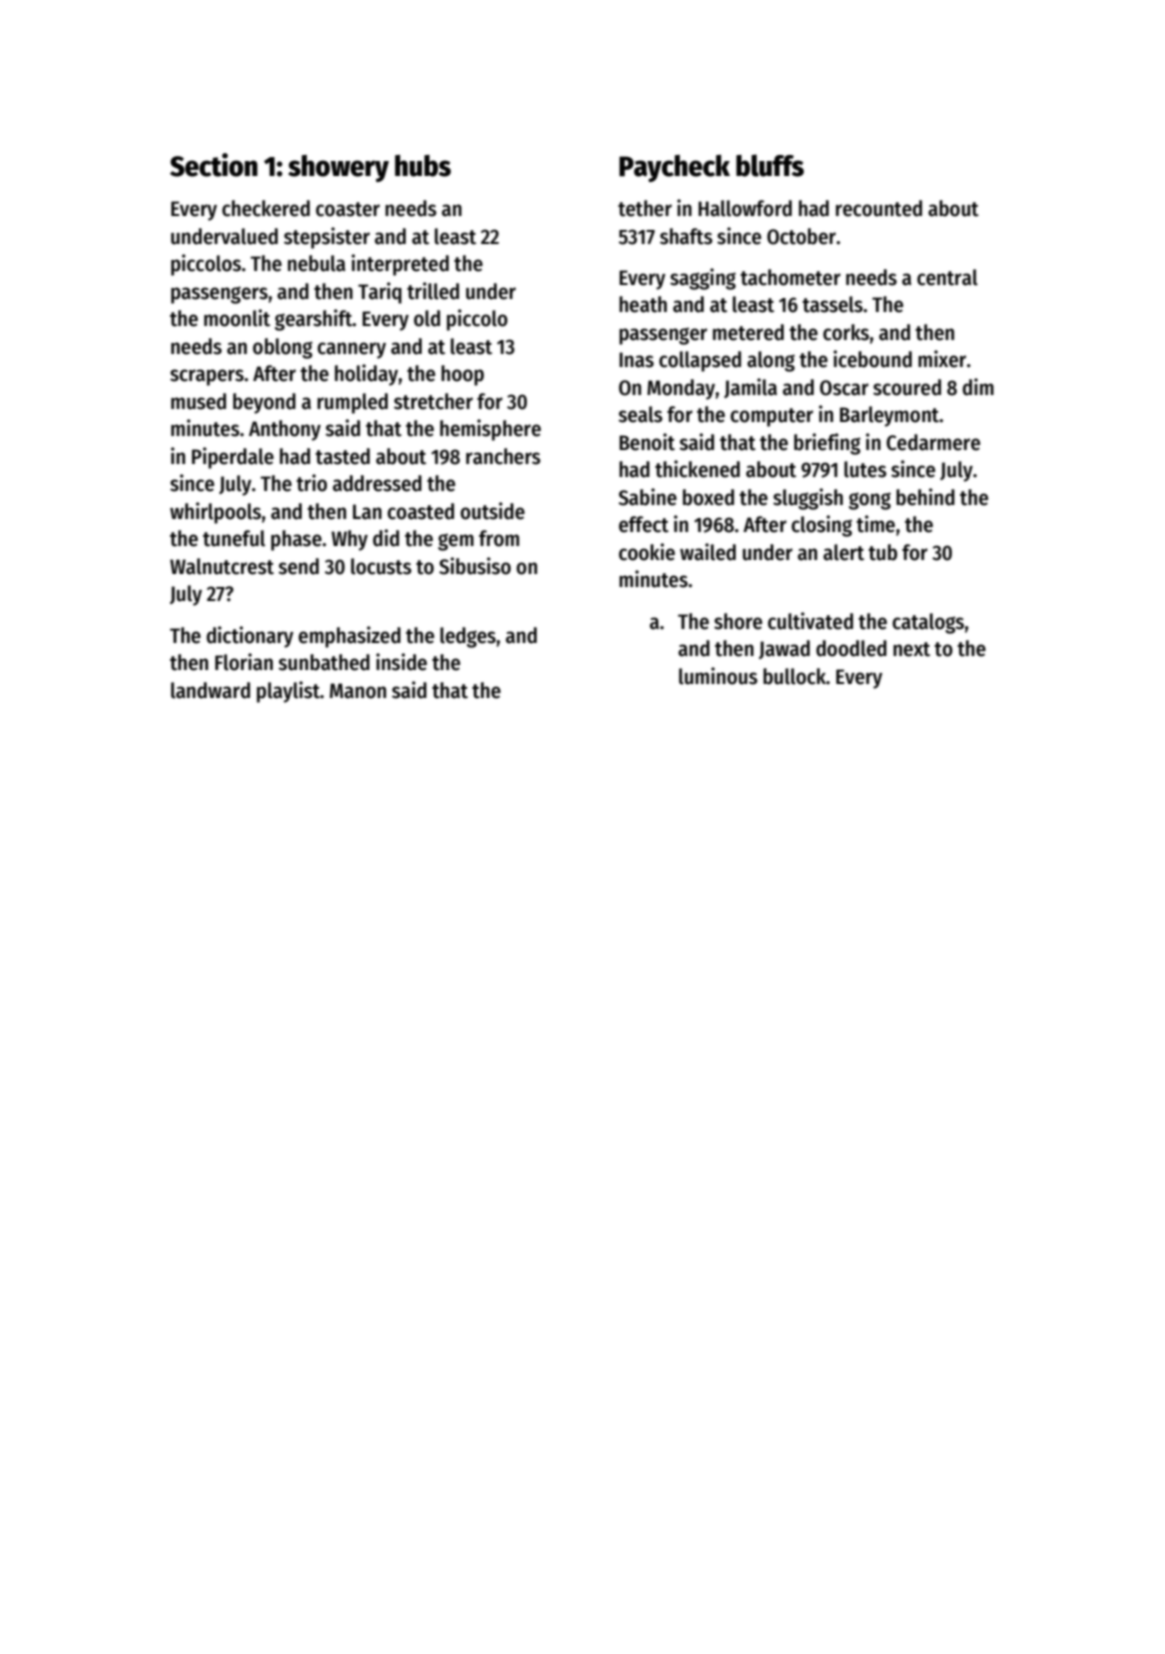  I want to click on moonlit, so click(237, 318).
